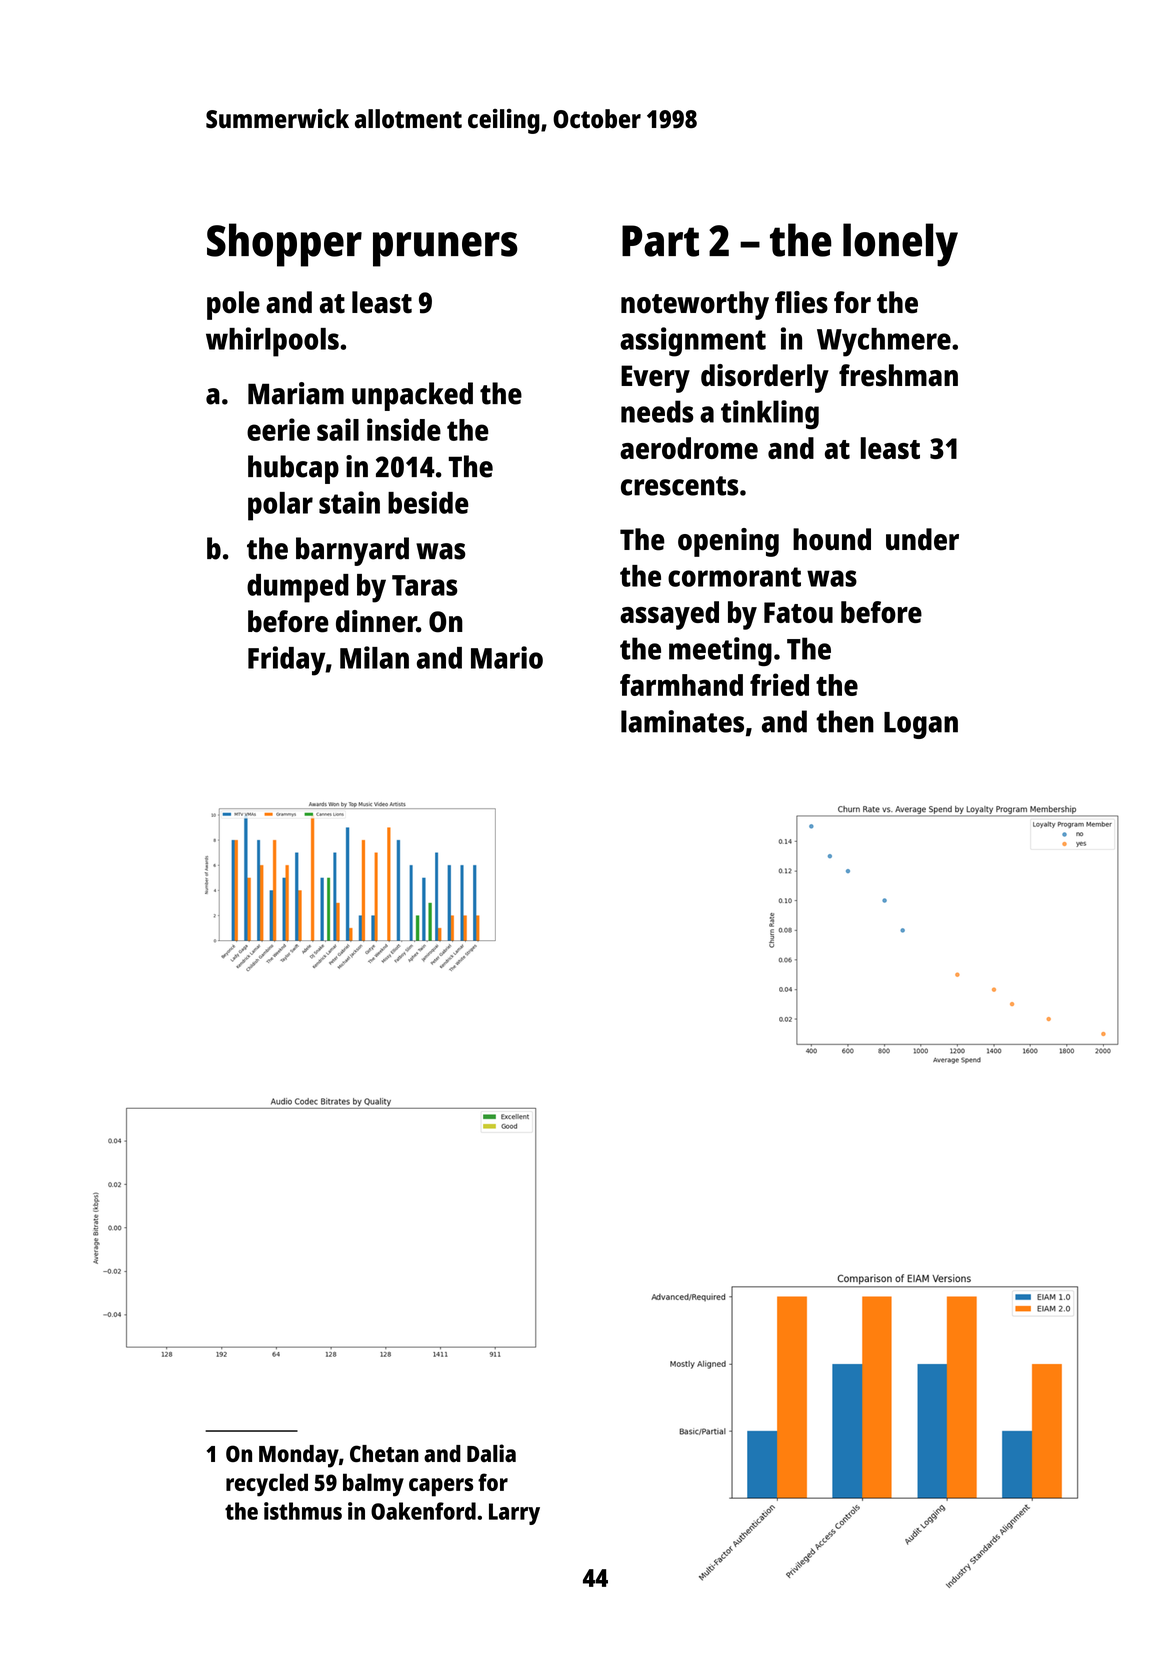 The image size is (1165, 1654). I want to click on hound, so click(832, 539).
